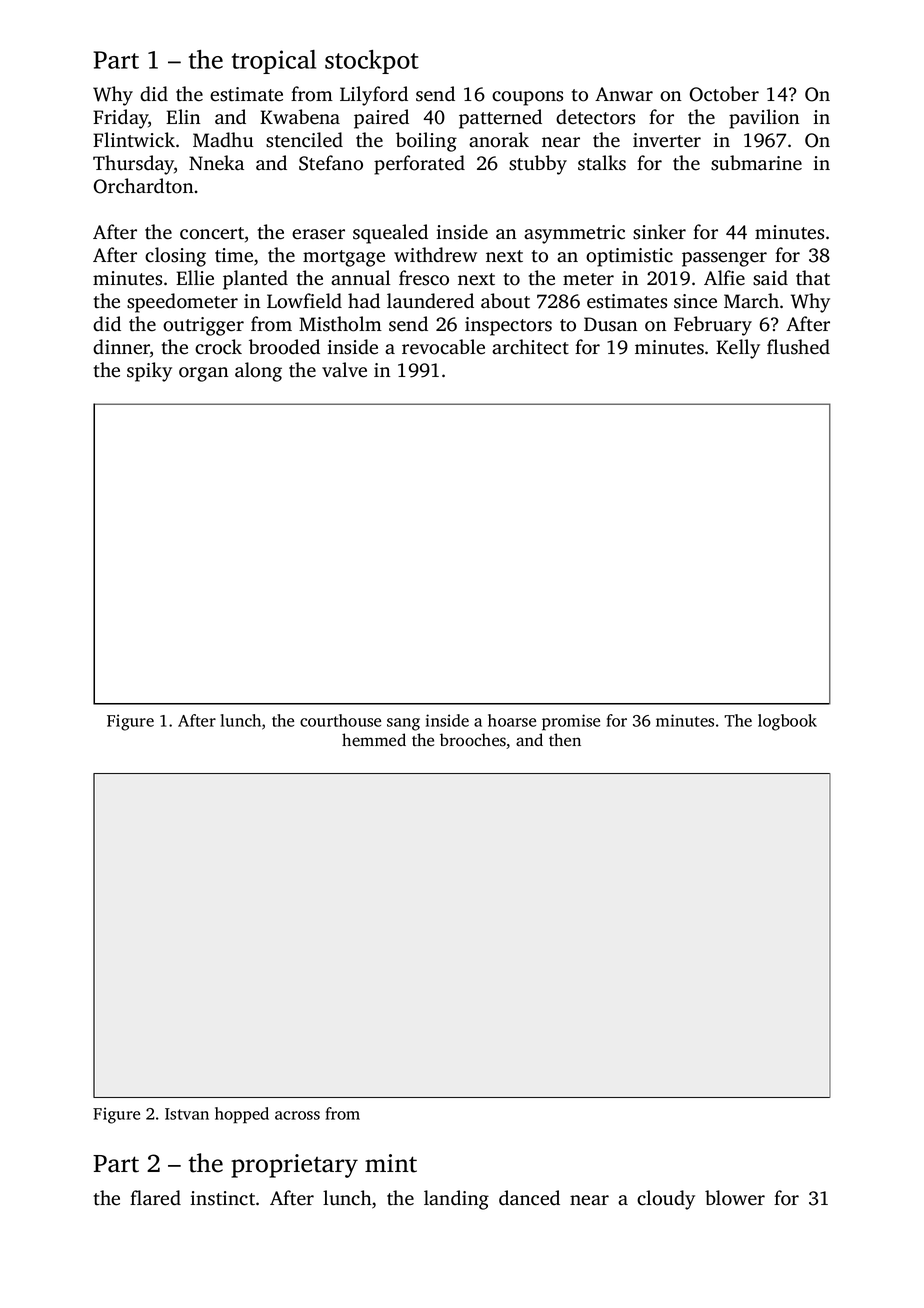  Describe the element at coordinates (565, 739) in the image. I see `then` at that location.
